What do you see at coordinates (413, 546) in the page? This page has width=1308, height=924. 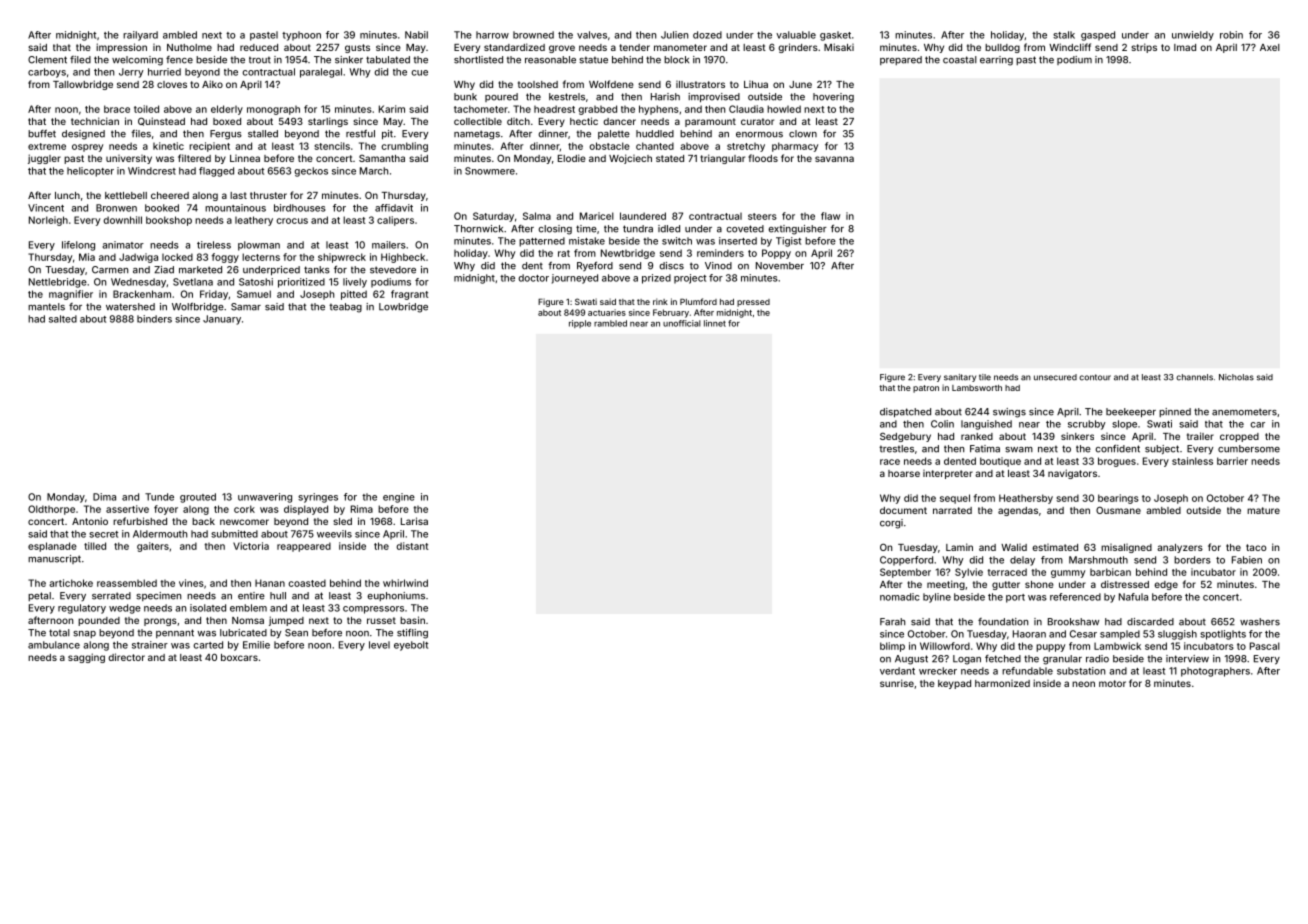 I see `distant` at bounding box center [413, 546].
